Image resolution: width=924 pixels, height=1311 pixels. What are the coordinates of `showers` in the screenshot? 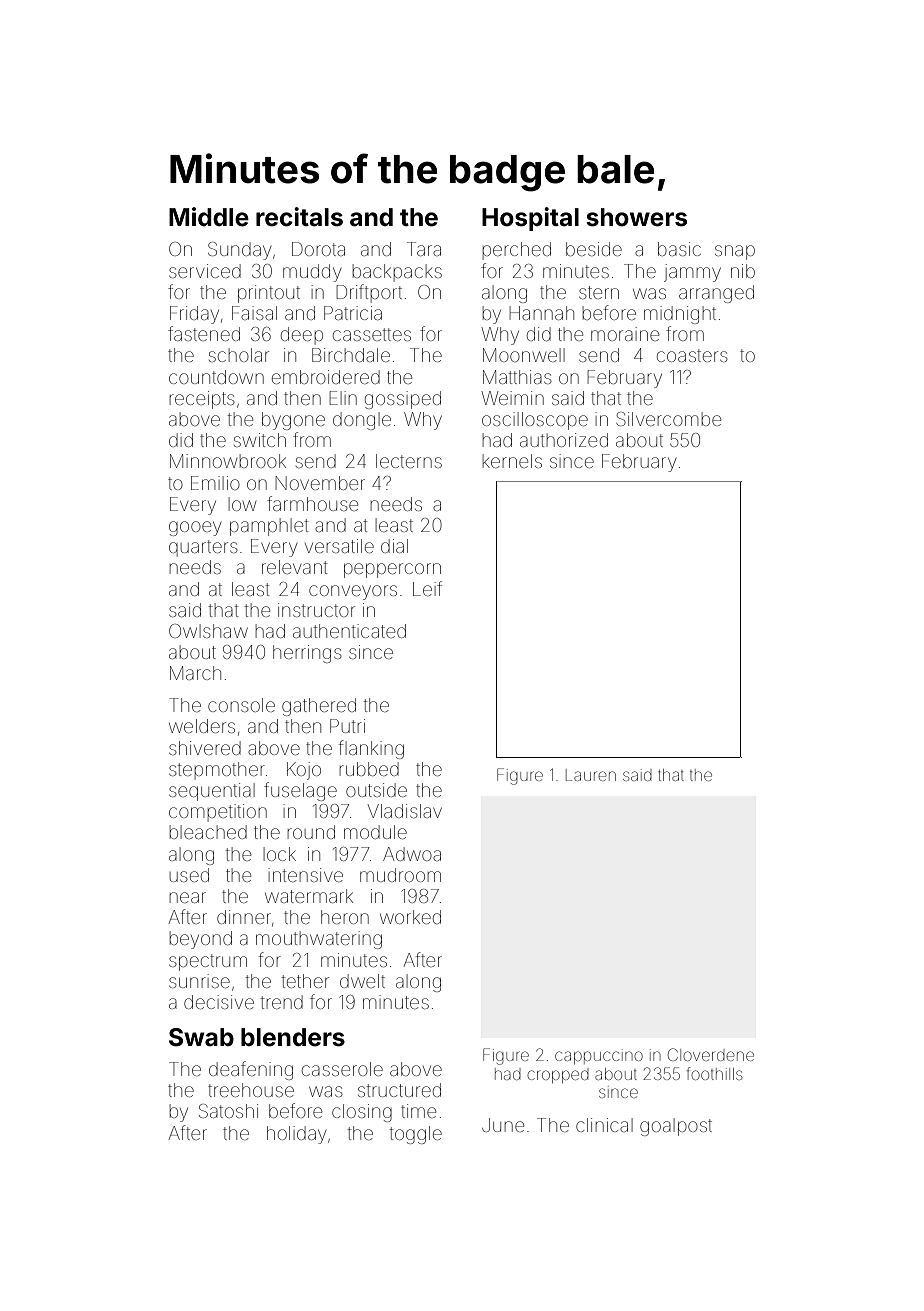 It's located at (636, 217).
